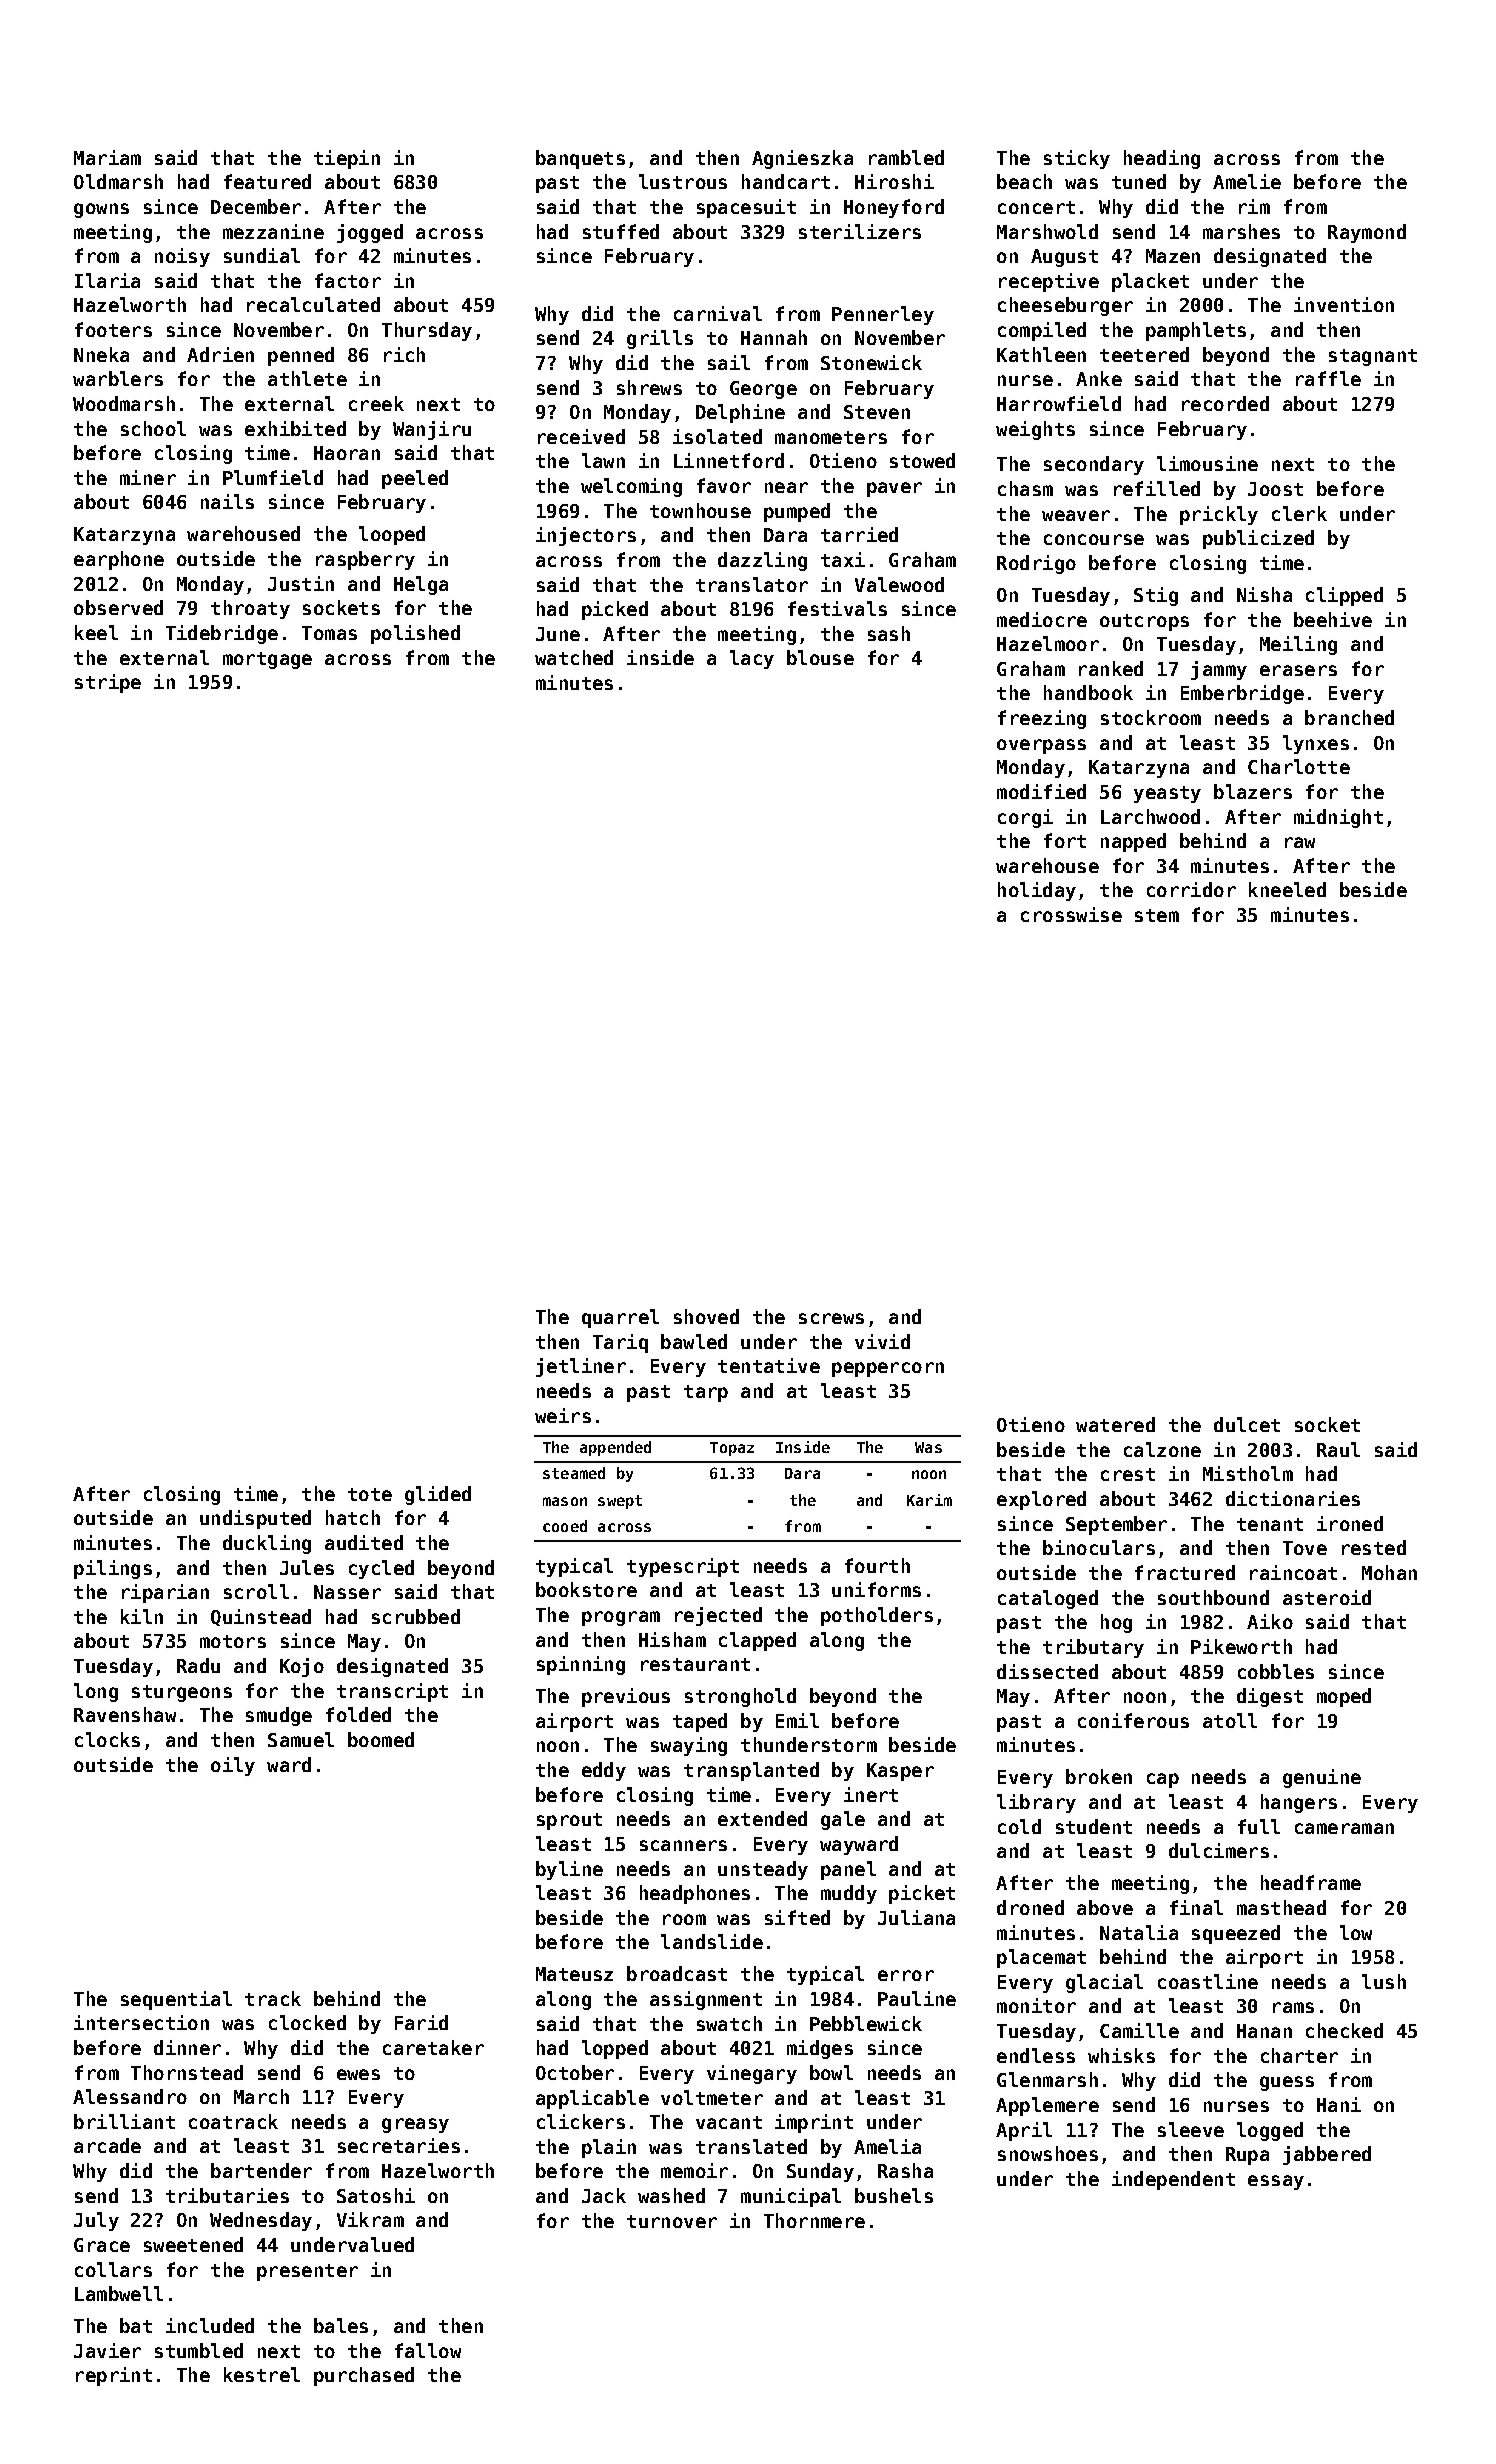 The width and height of the image is (1496, 2464). Describe the element at coordinates (752, 659) in the image. I see `lacy` at that location.
